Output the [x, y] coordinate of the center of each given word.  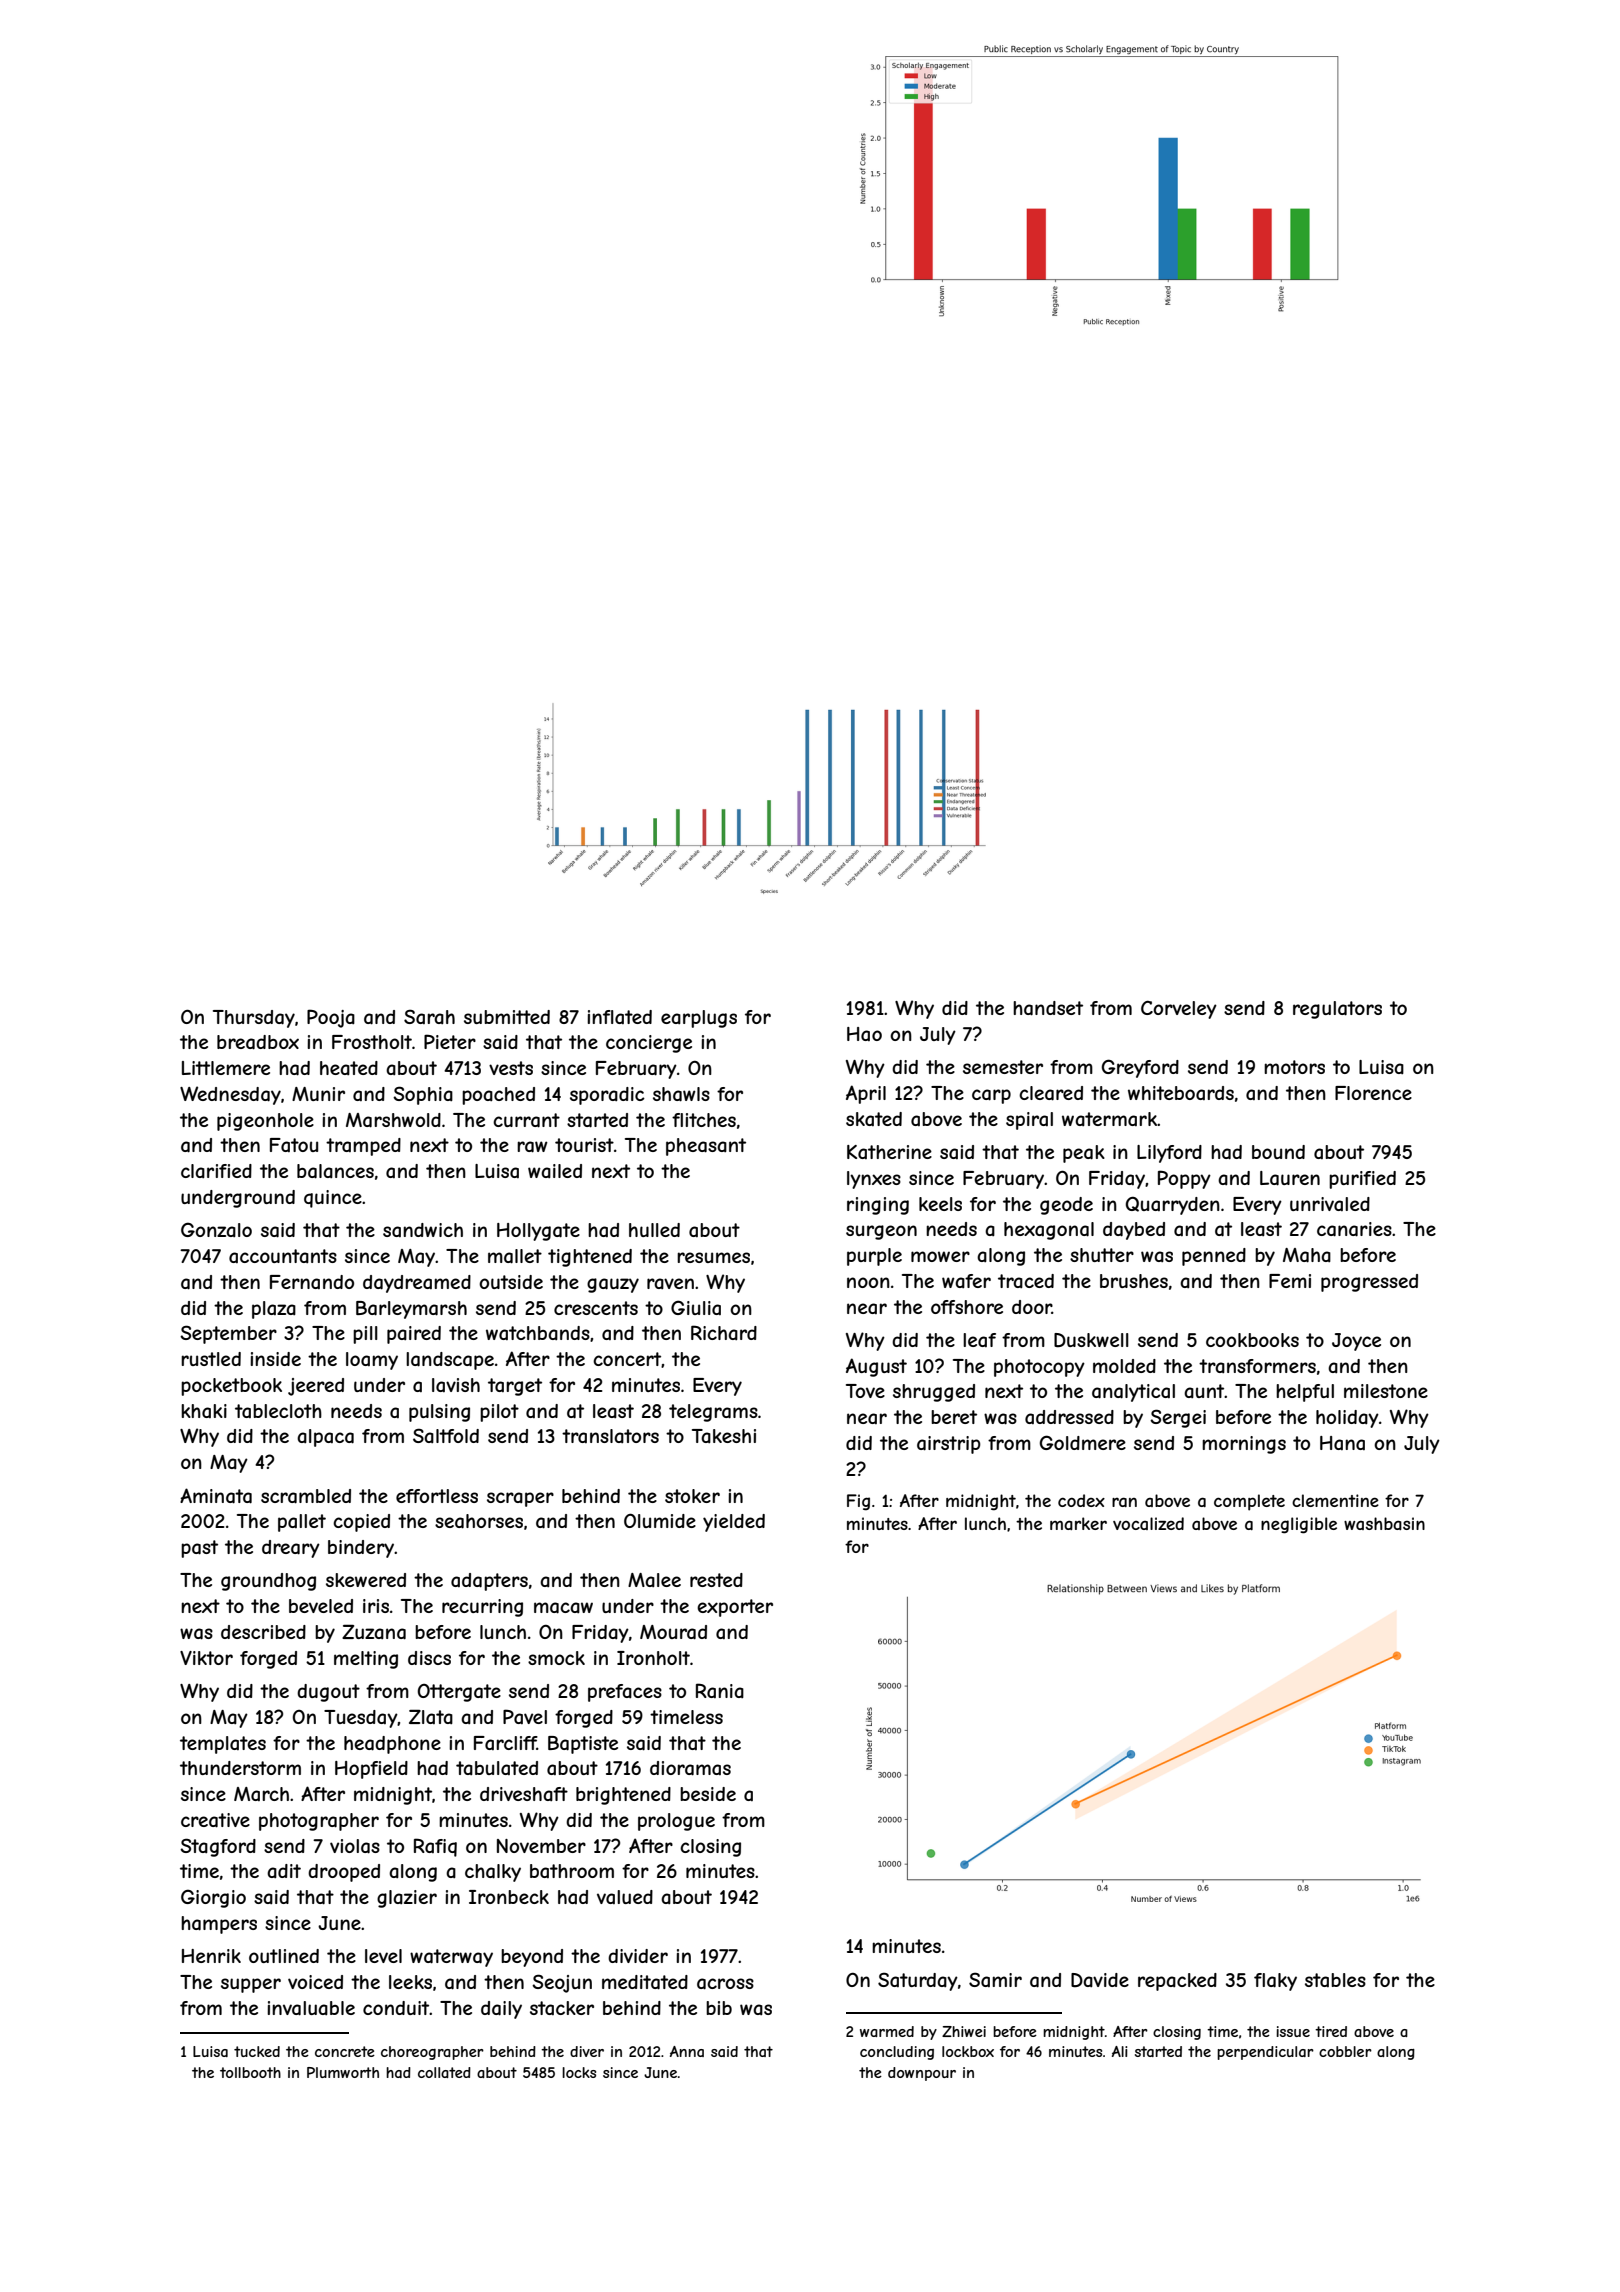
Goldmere [1083, 1442]
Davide [1100, 1980]
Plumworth [343, 2072]
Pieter [450, 1041]
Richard [724, 1332]
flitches [704, 1120]
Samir [995, 1979]
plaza [274, 1310]
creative [215, 1820]
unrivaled [1330, 1204]
